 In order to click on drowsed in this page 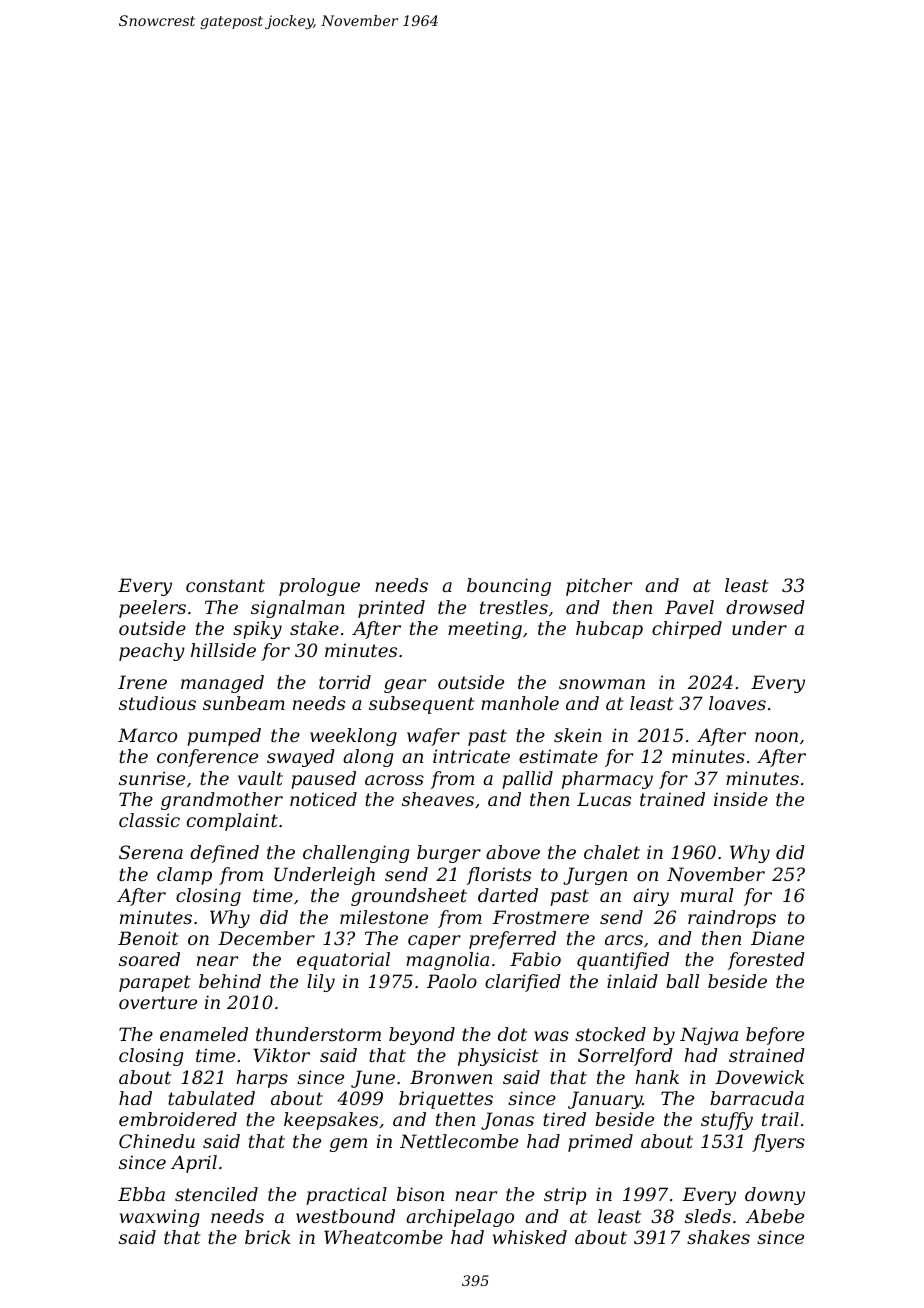, I will do `click(765, 607)`.
